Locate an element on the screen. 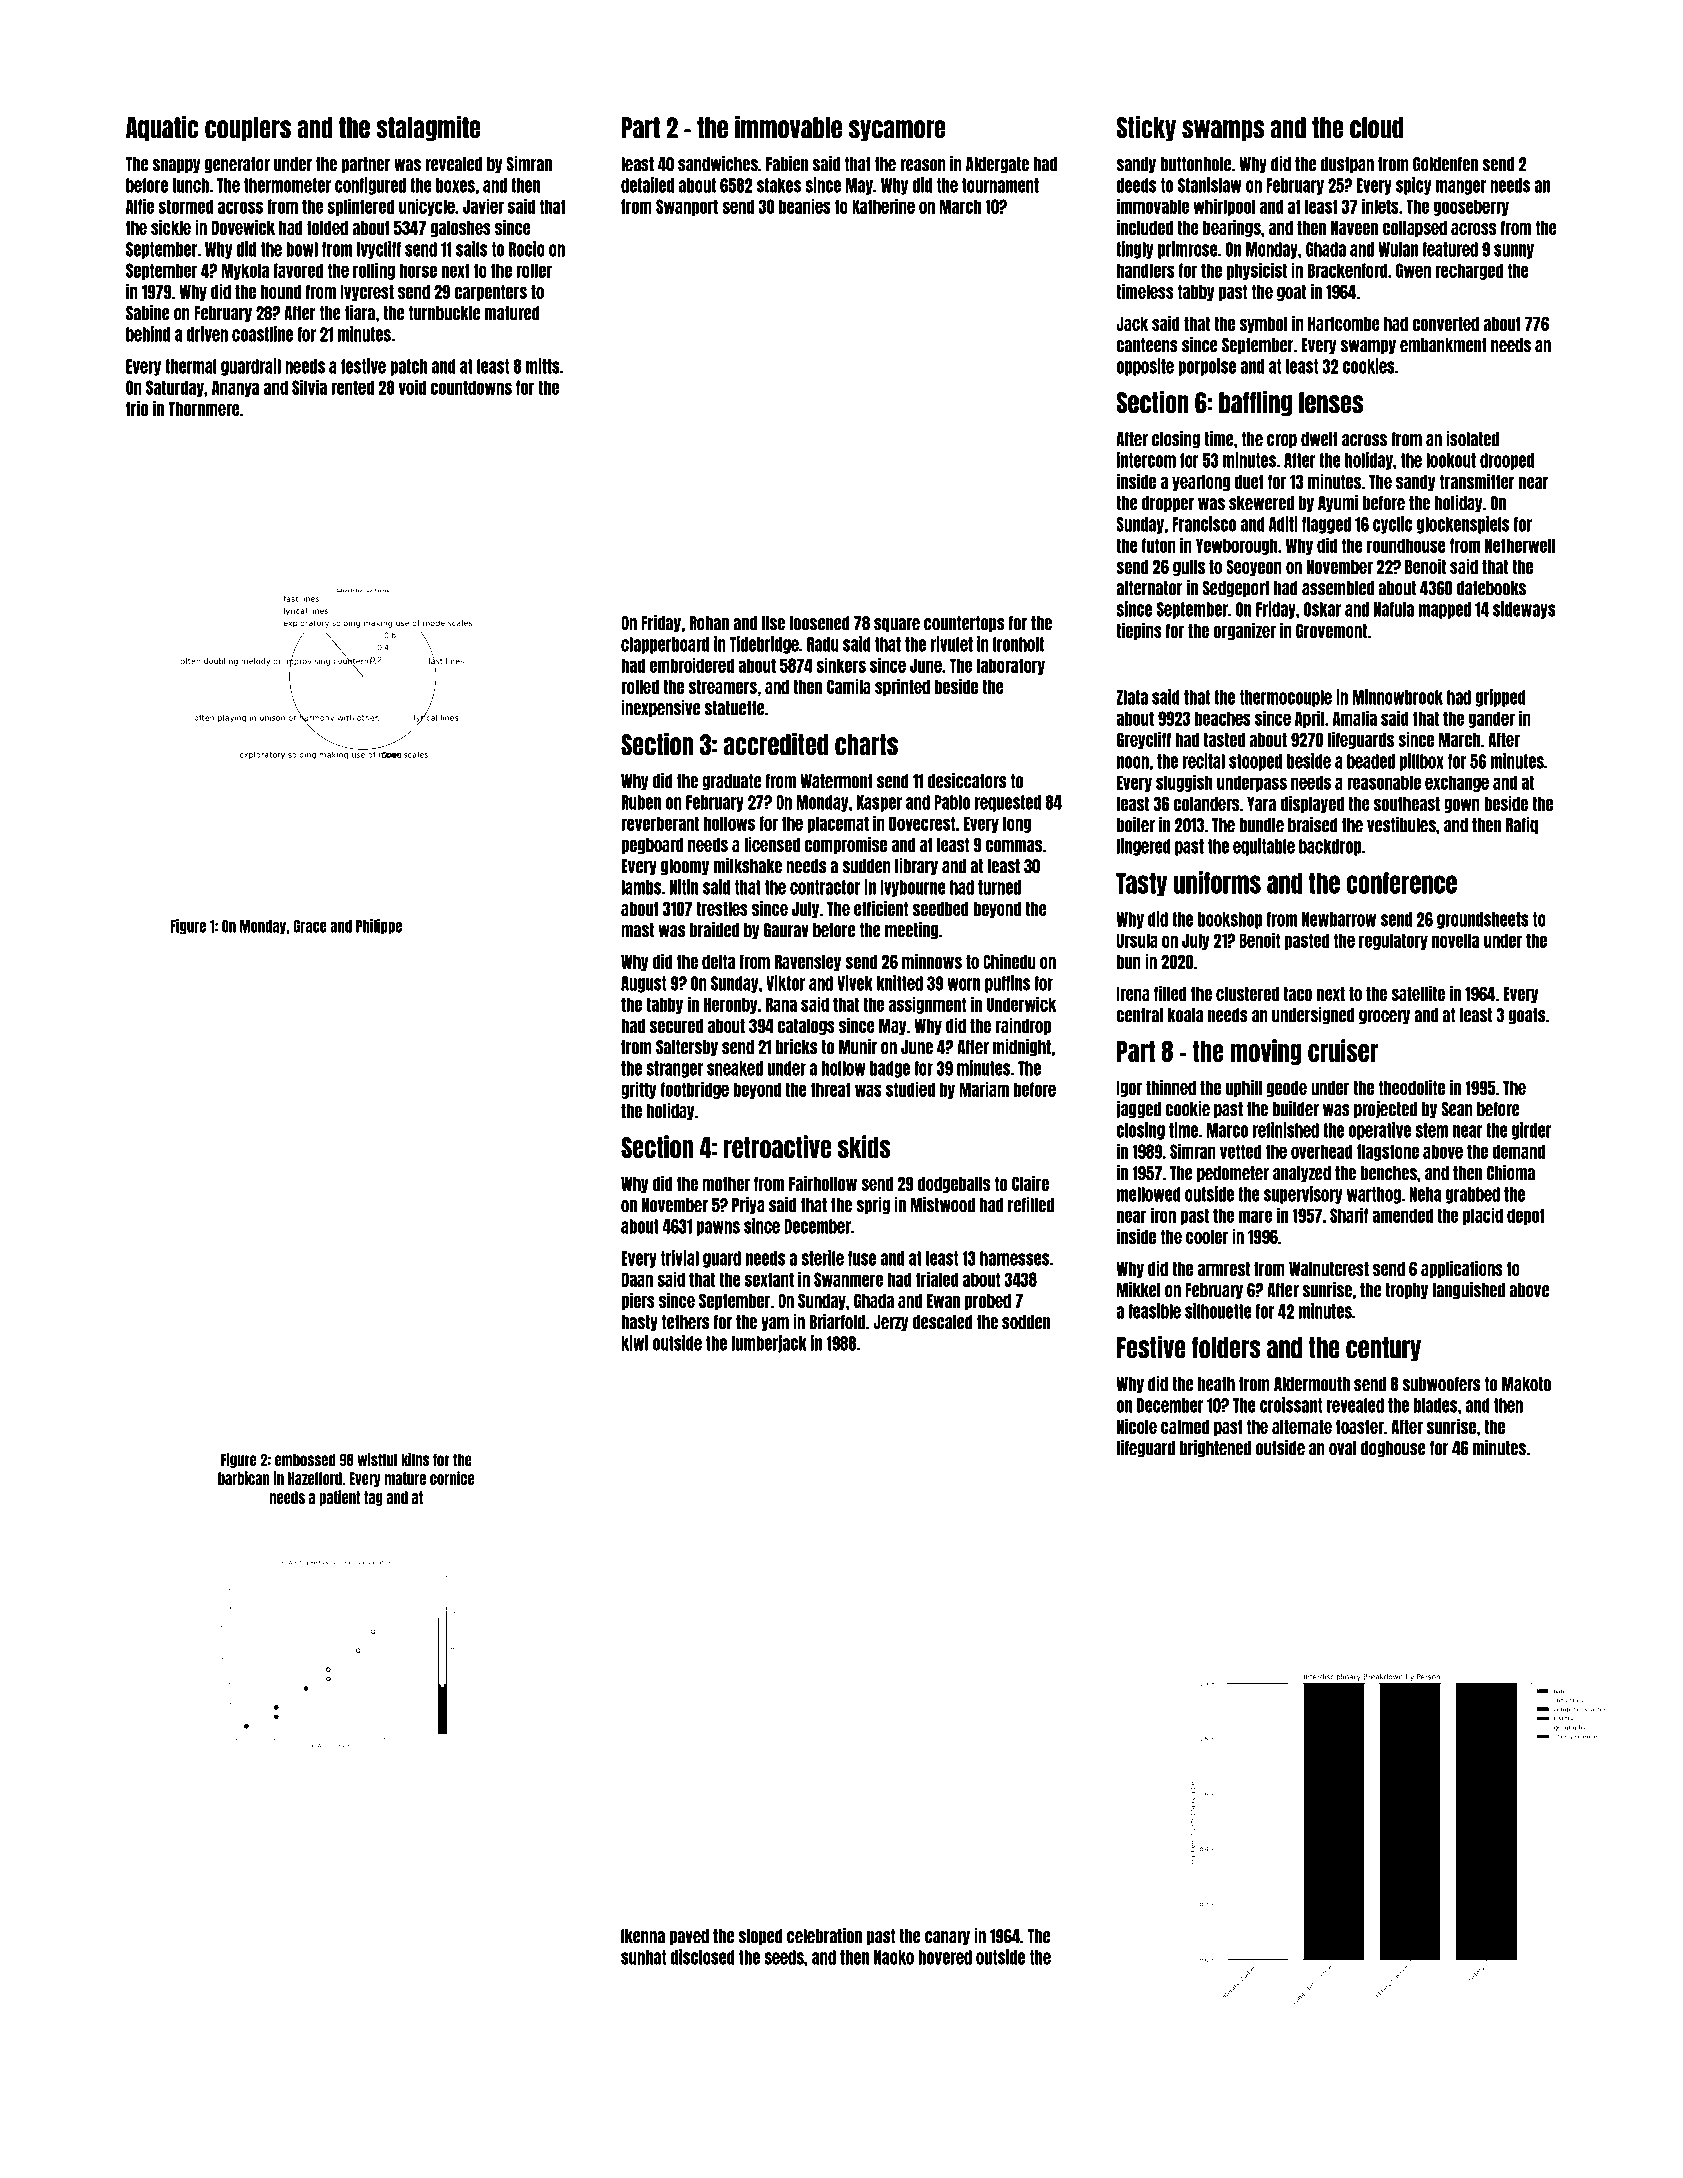 Image resolution: width=1683 pixels, height=2178 pixels. physicist is located at coordinates (1257, 271).
